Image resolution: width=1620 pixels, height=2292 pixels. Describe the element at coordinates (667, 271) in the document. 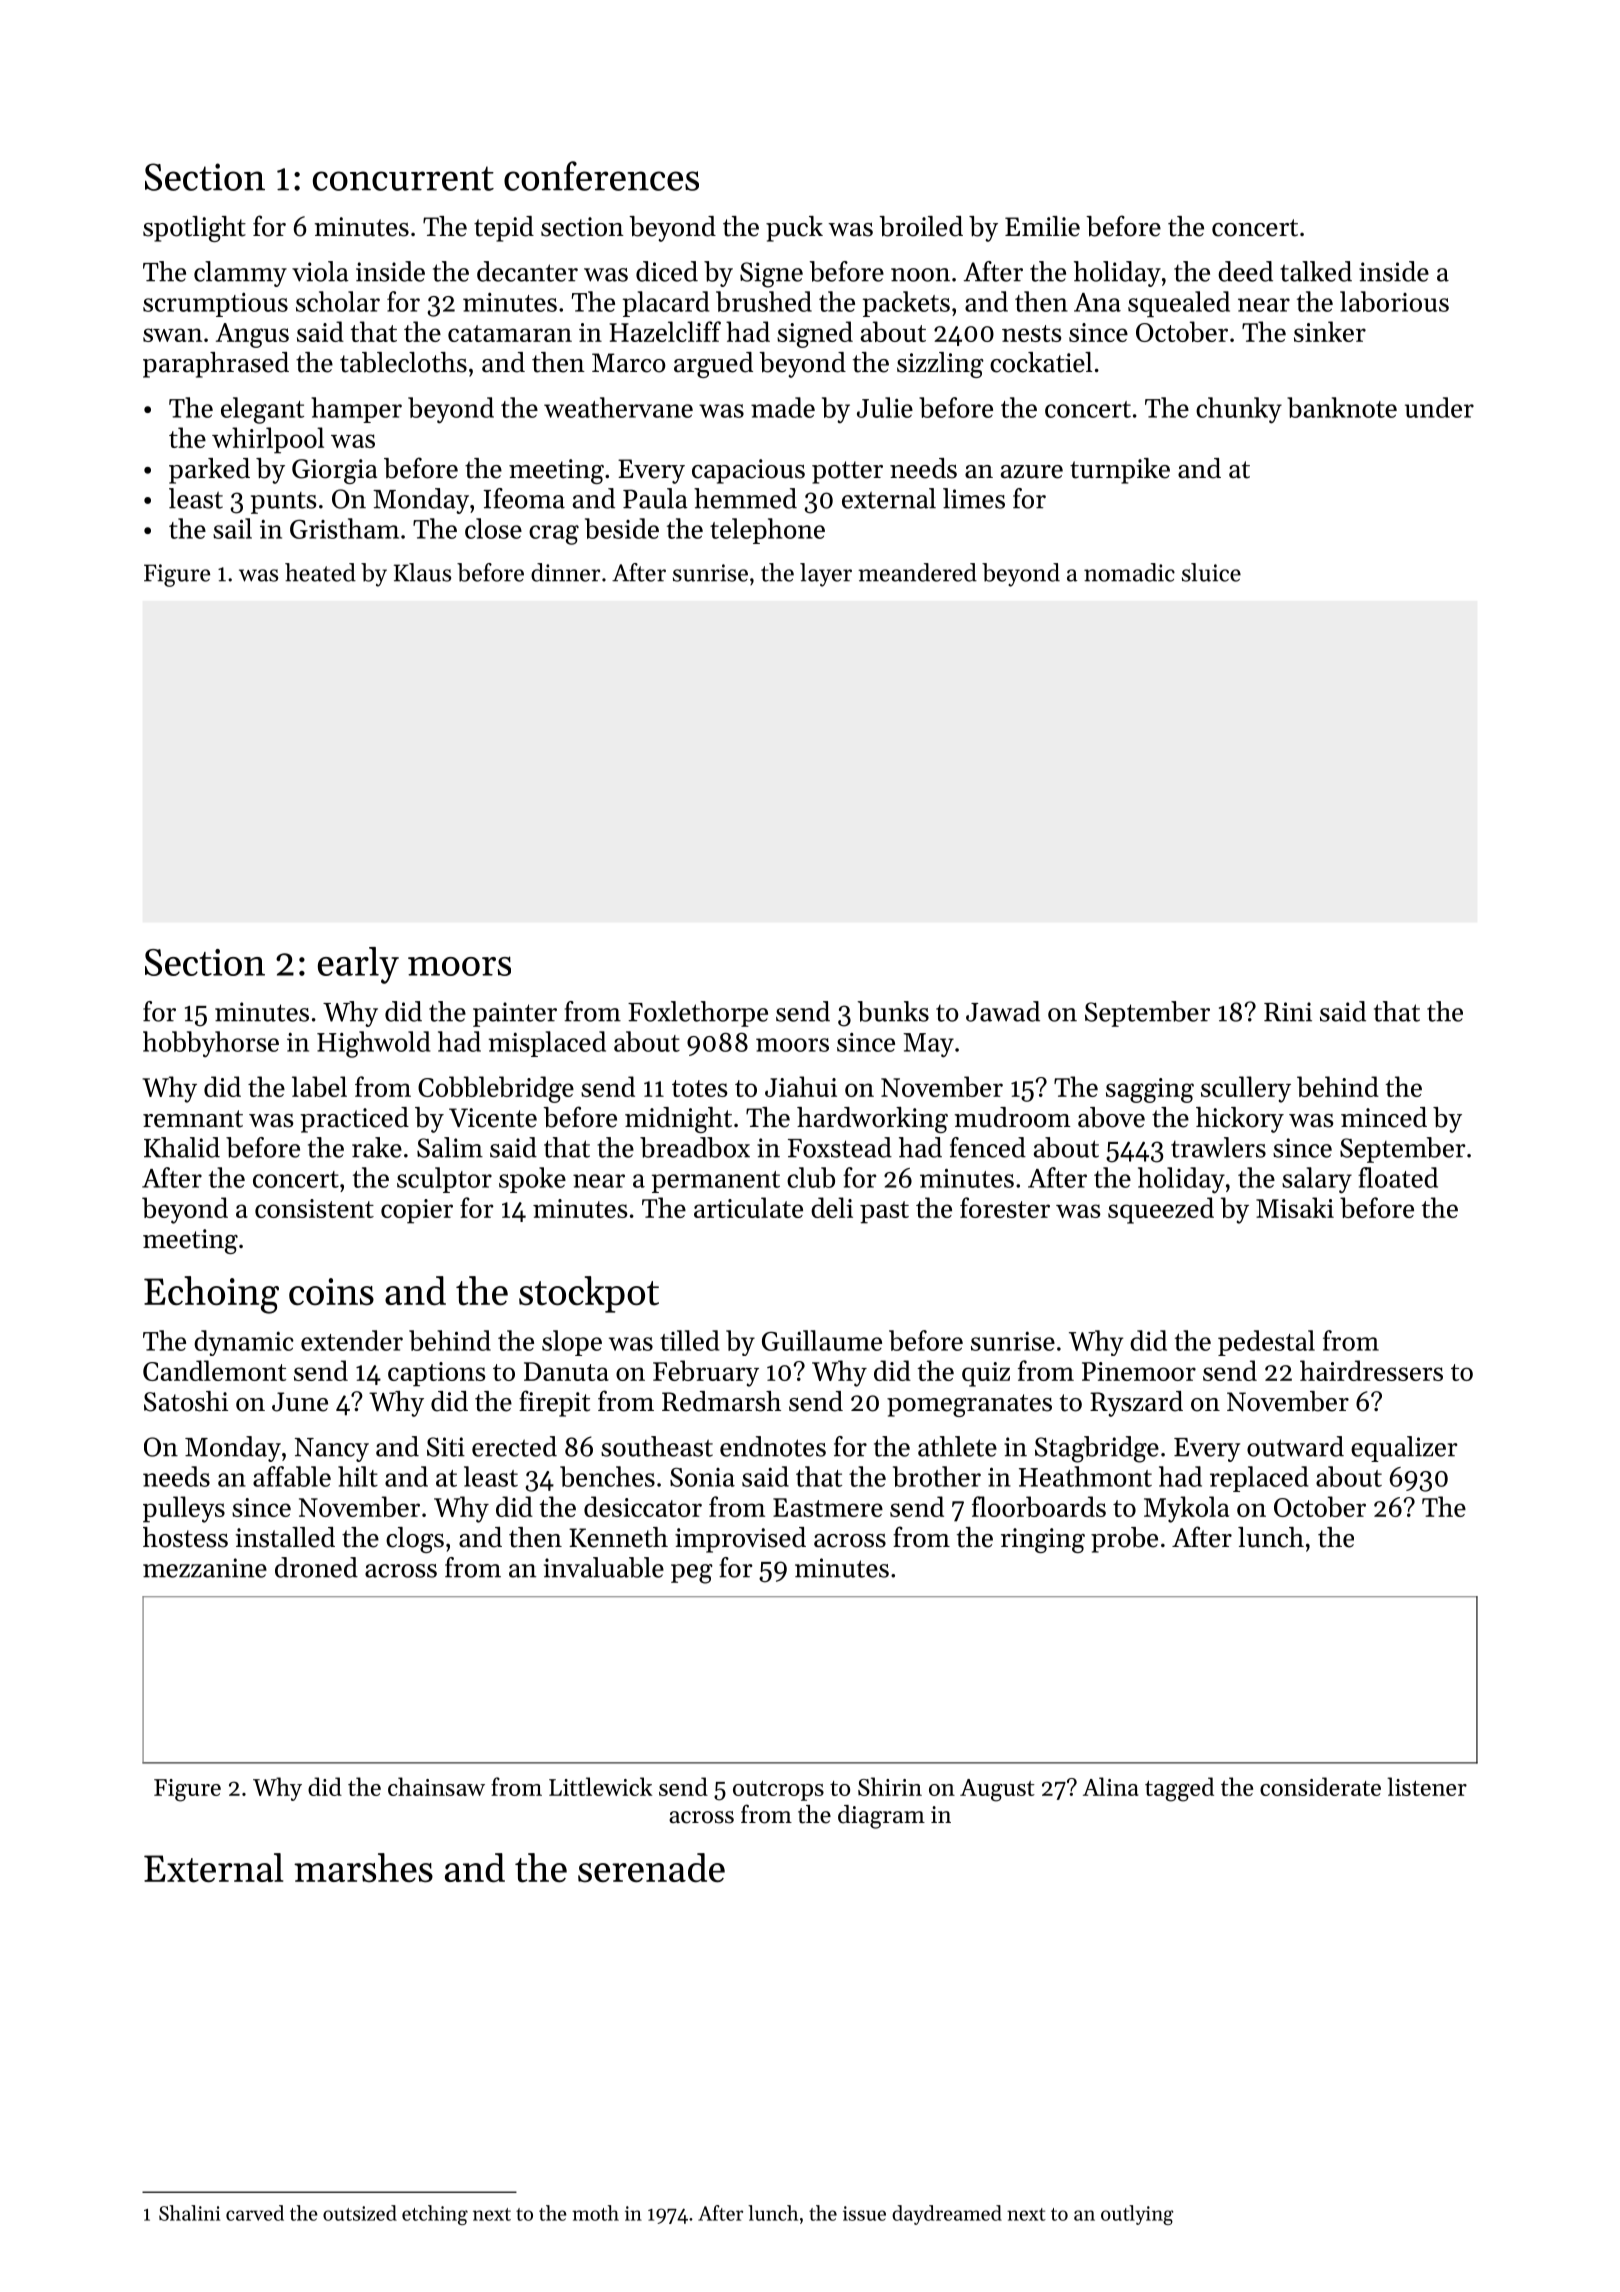

I see `diced` at that location.
